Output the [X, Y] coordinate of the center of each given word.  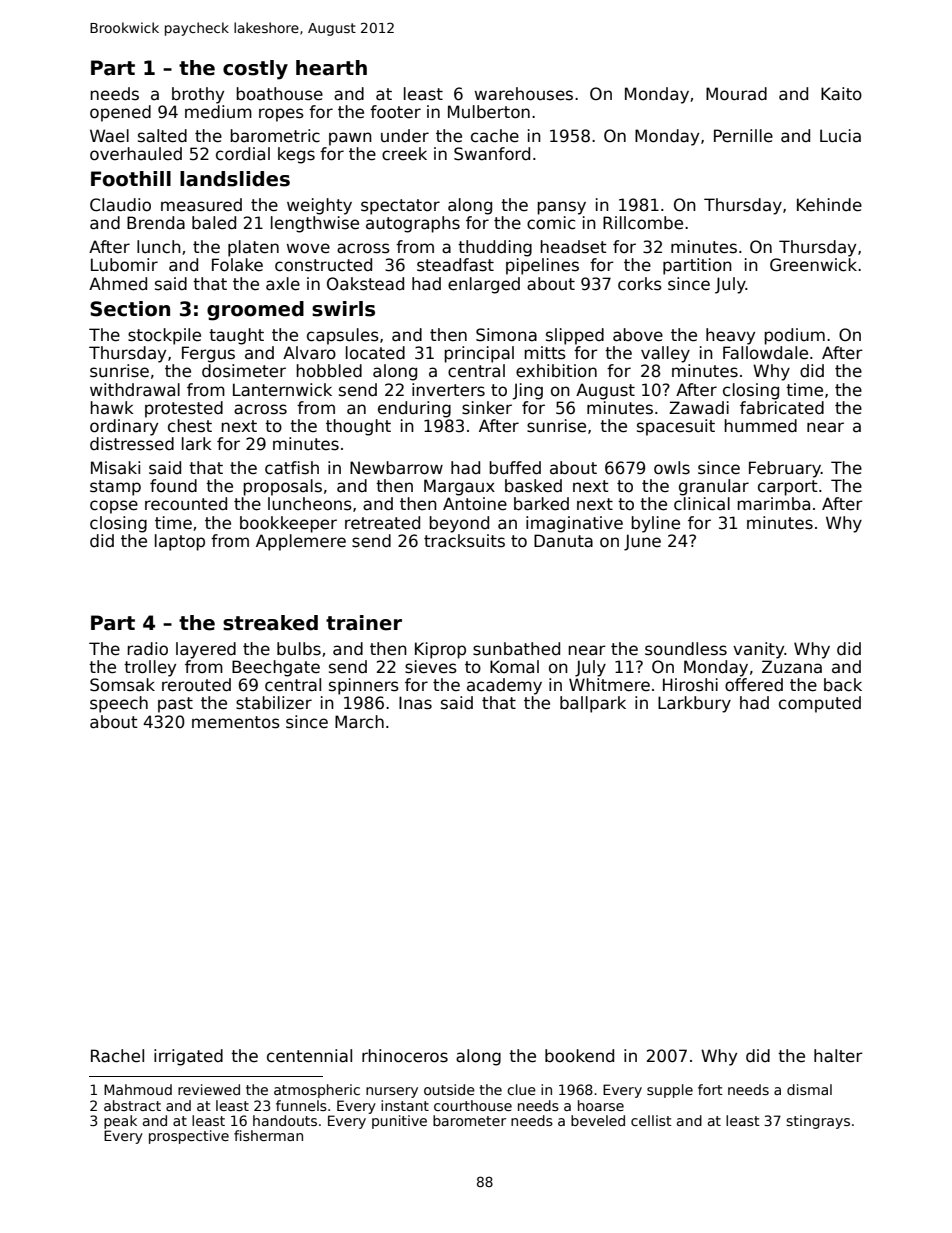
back [843, 685]
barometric [275, 136]
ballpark [593, 704]
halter [838, 1056]
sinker [487, 408]
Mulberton [489, 112]
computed [820, 704]
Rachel [117, 1056]
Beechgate [276, 668]
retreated [382, 523]
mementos [236, 722]
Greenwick [813, 265]
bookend [579, 1056]
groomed [255, 311]
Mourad [736, 94]
